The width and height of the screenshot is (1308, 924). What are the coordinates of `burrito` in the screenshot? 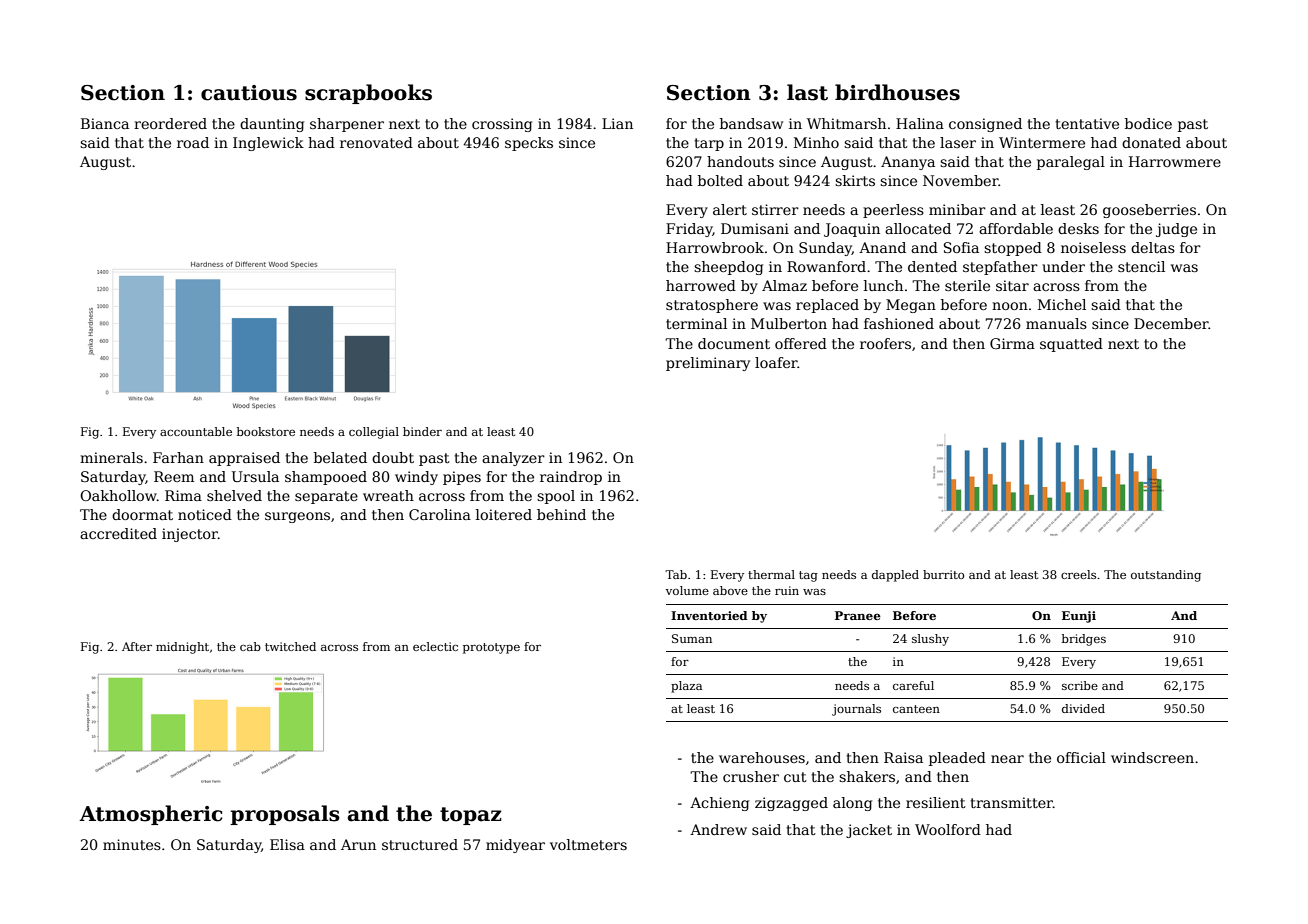 It's located at (943, 574).
